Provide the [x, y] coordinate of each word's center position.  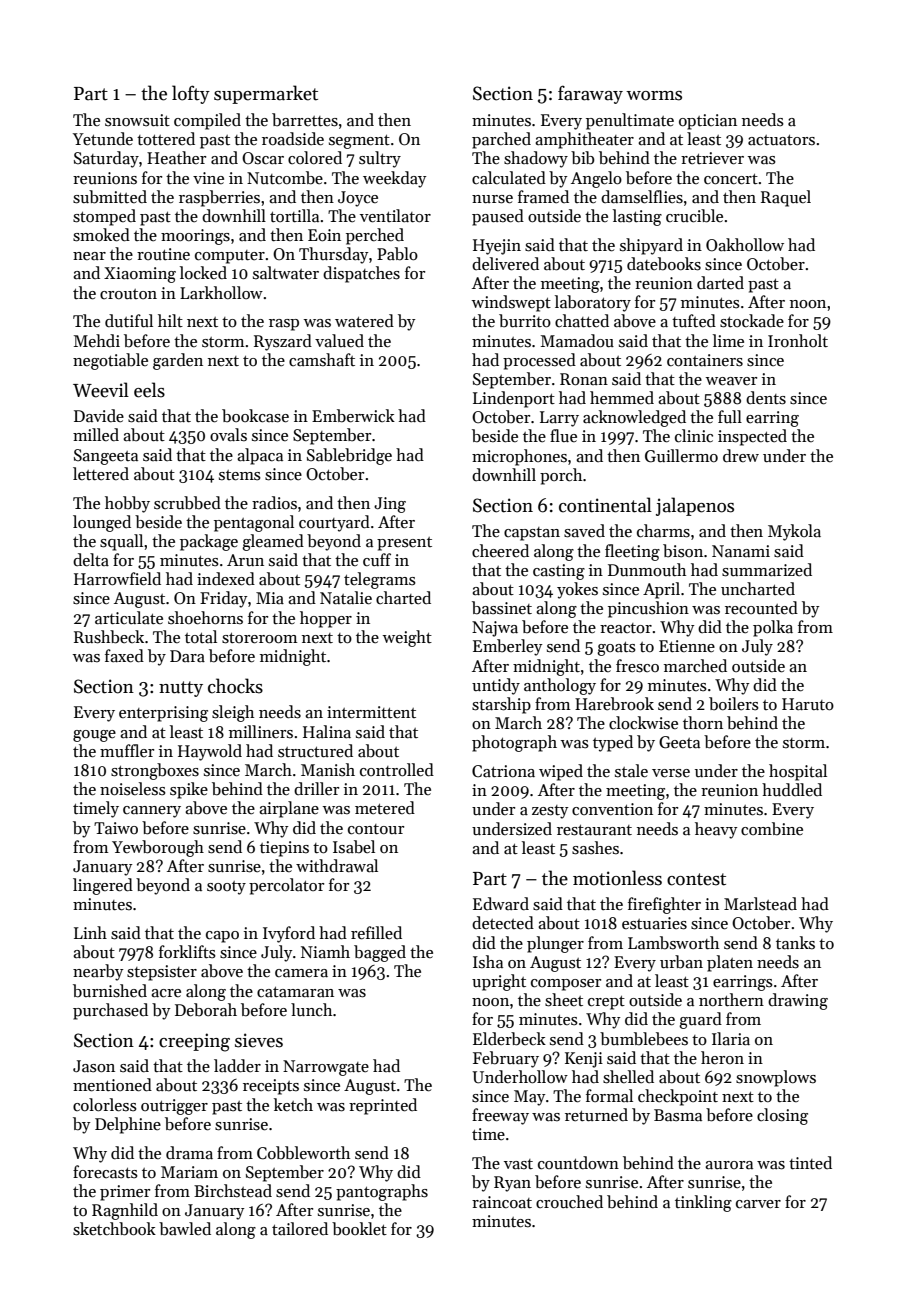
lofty [191, 94]
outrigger [174, 1107]
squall [121, 542]
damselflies [642, 197]
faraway [590, 94]
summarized [767, 570]
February [506, 1059]
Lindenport [514, 399]
